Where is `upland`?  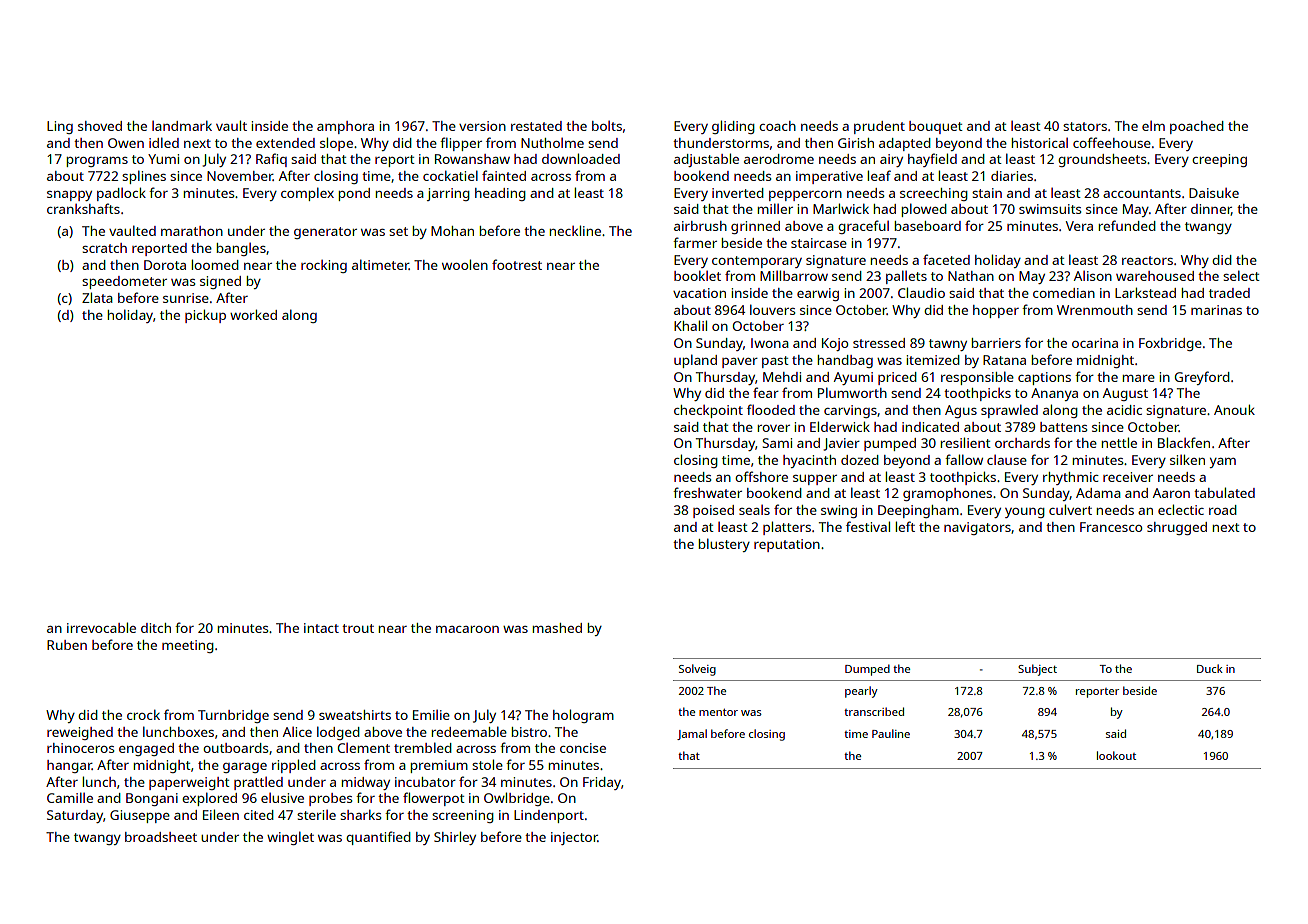
upland is located at coordinates (695, 361).
